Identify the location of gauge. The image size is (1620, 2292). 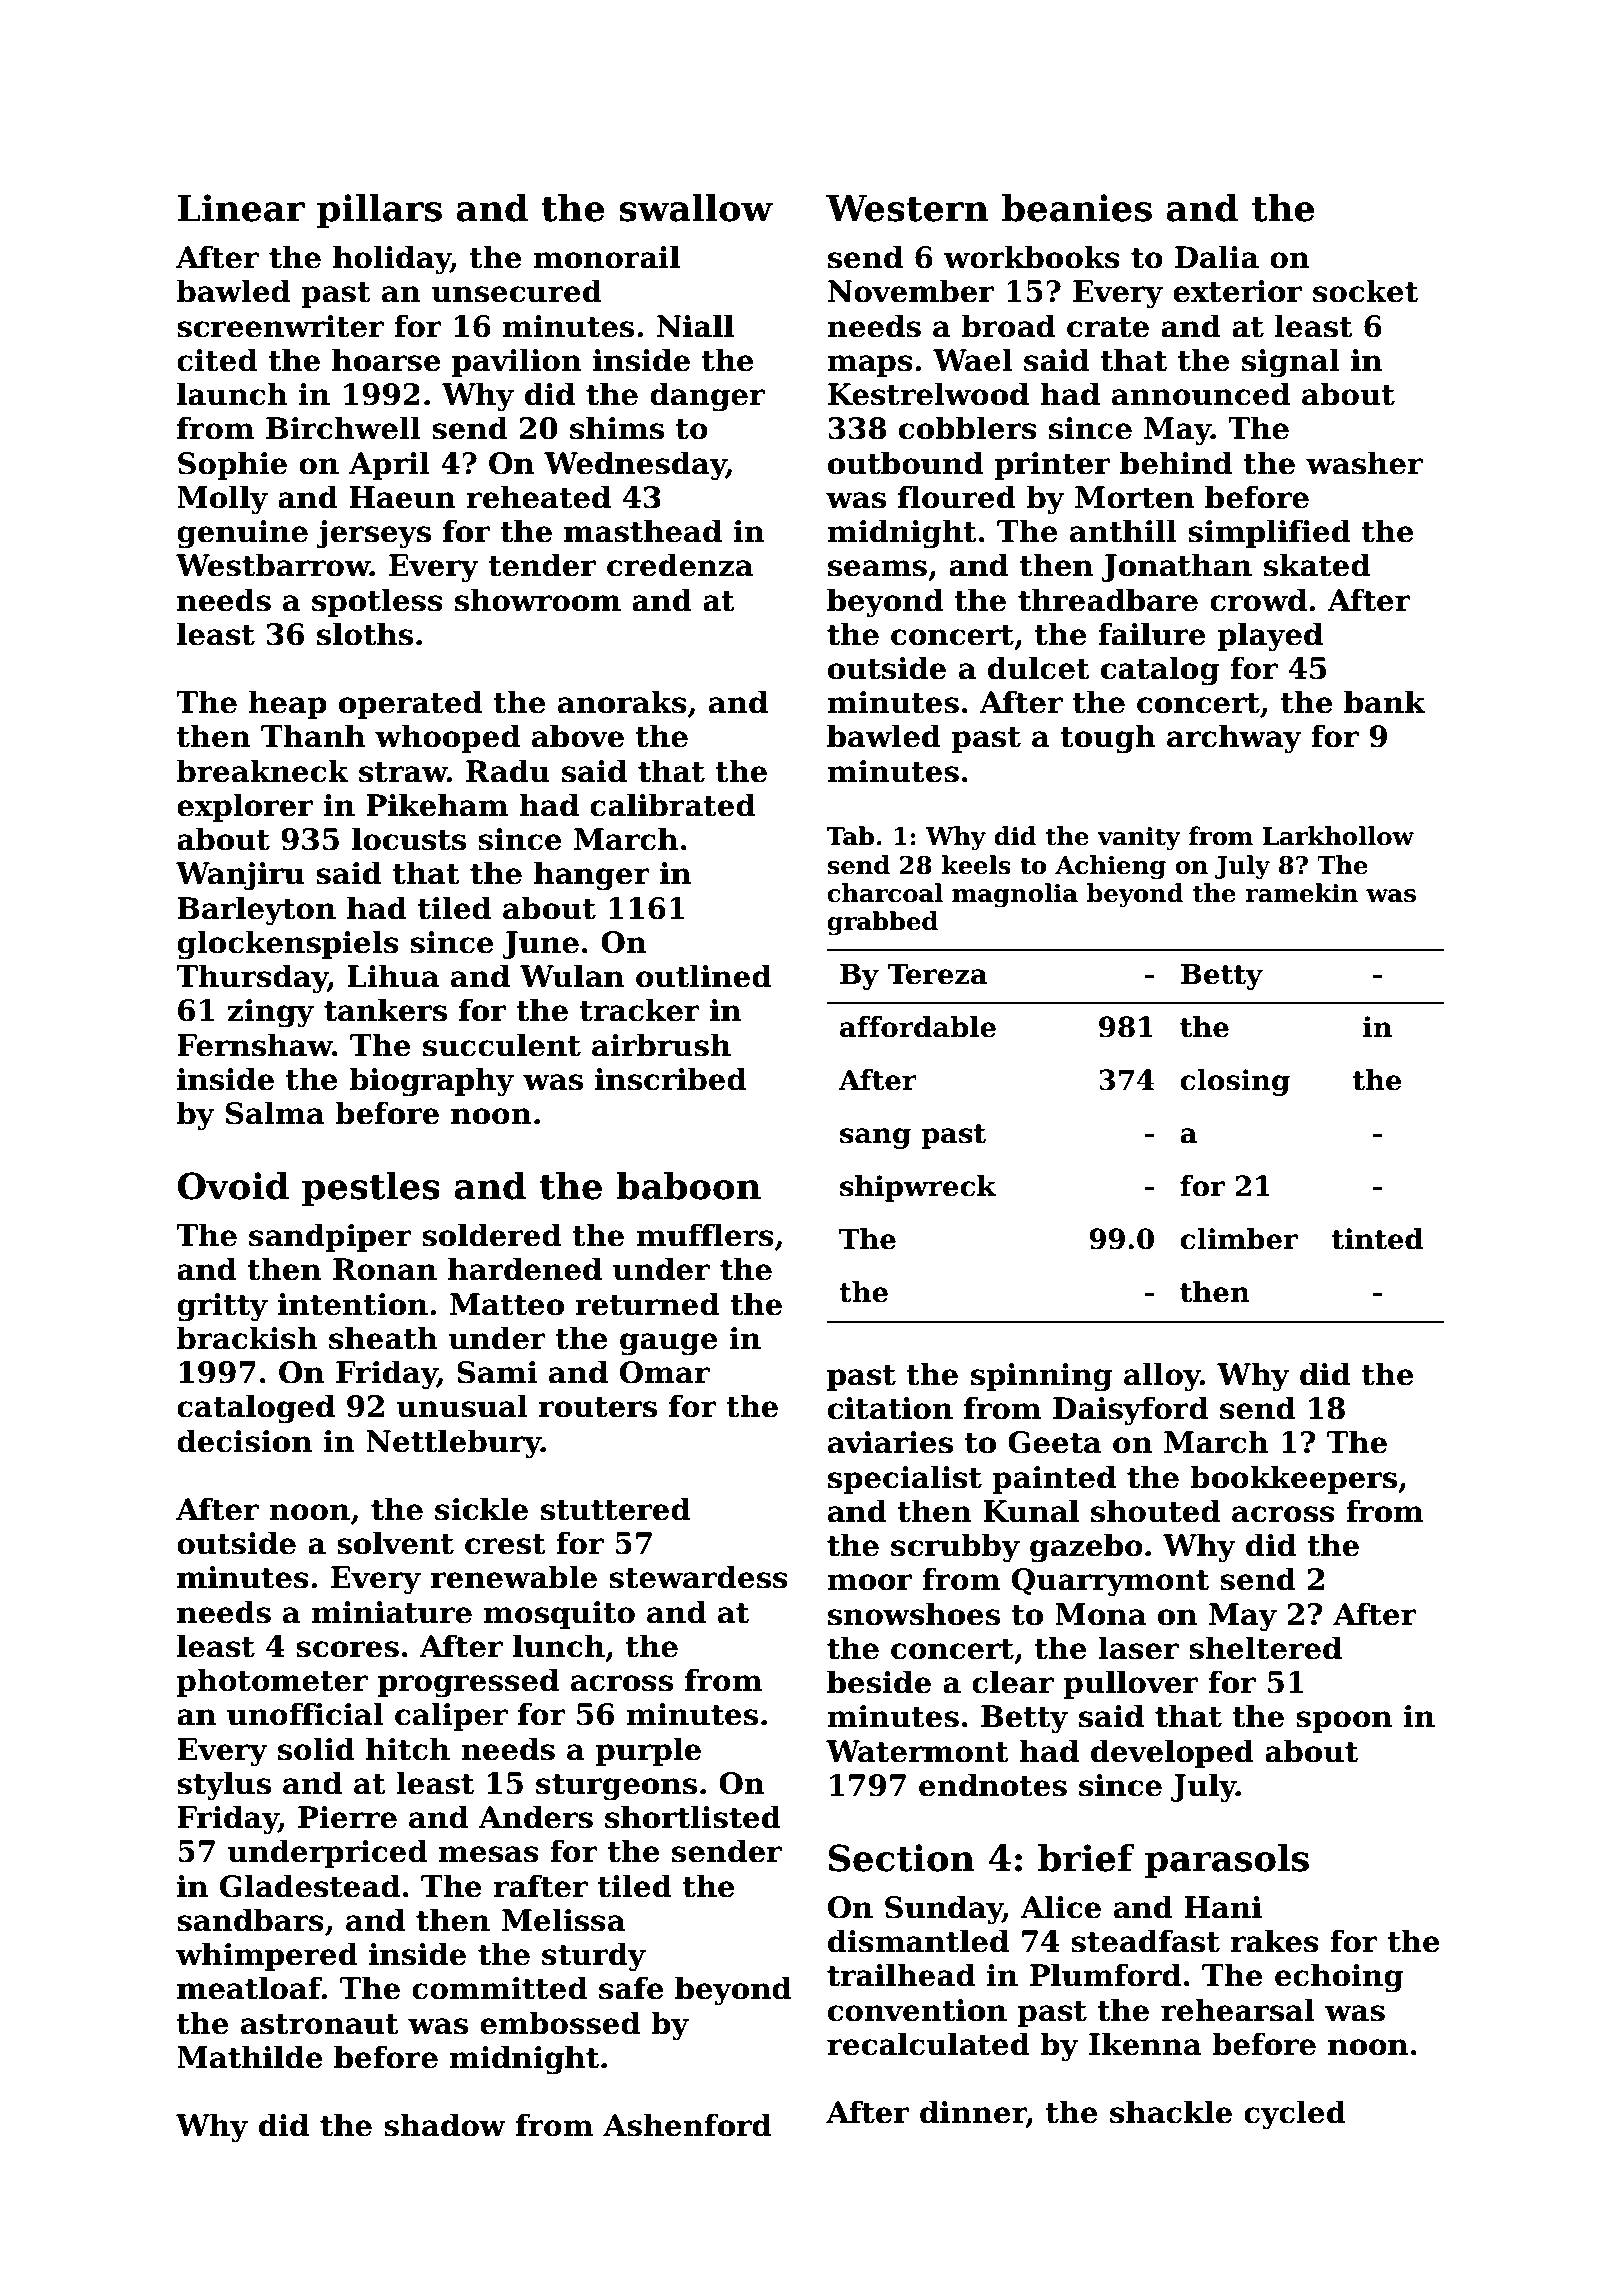
(669, 1344).
